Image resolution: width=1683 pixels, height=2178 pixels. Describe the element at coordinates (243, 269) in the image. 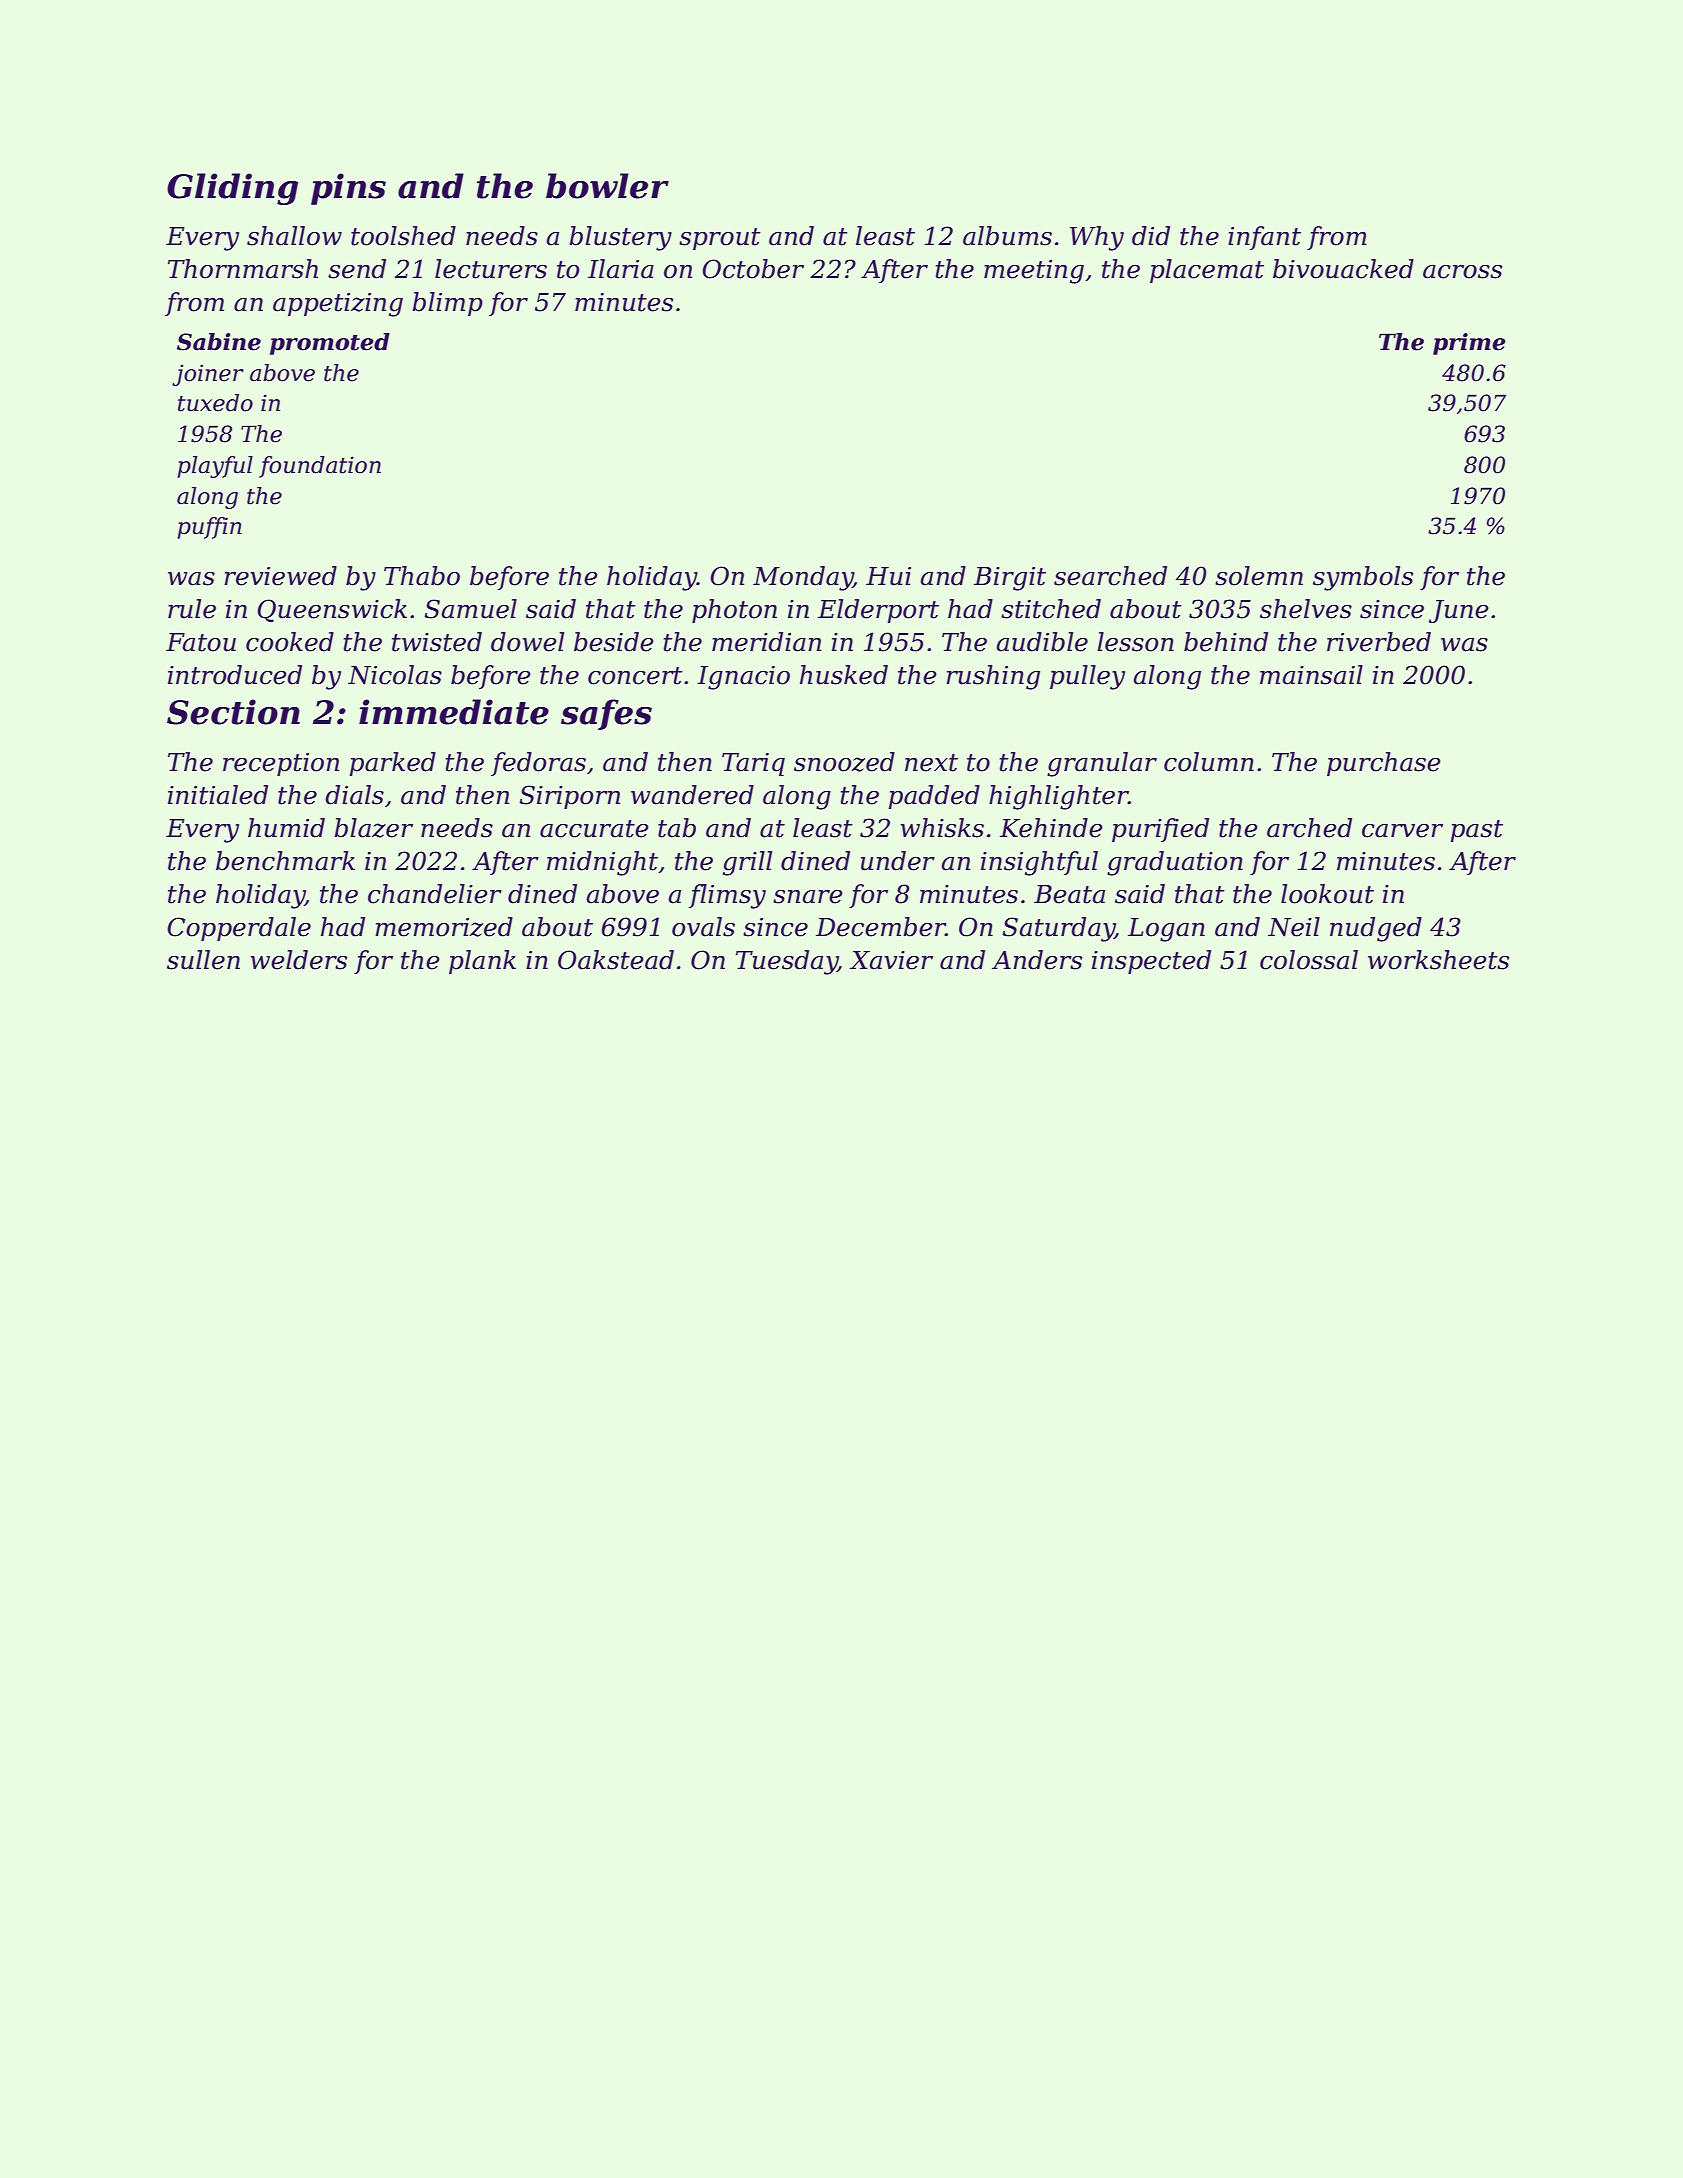

I see `Thornmarsh` at that location.
